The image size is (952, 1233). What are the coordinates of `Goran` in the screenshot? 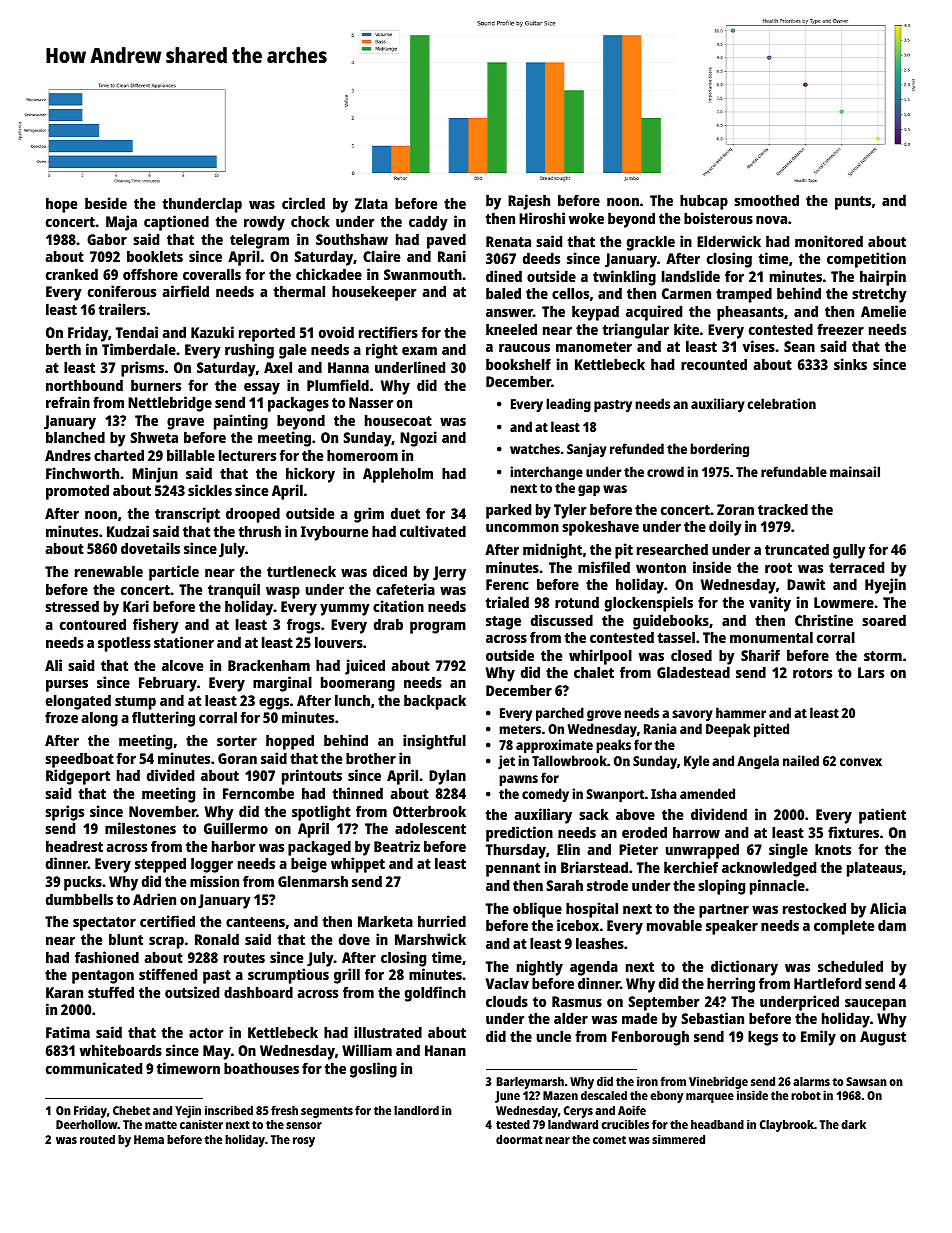 It's located at (237, 758).
